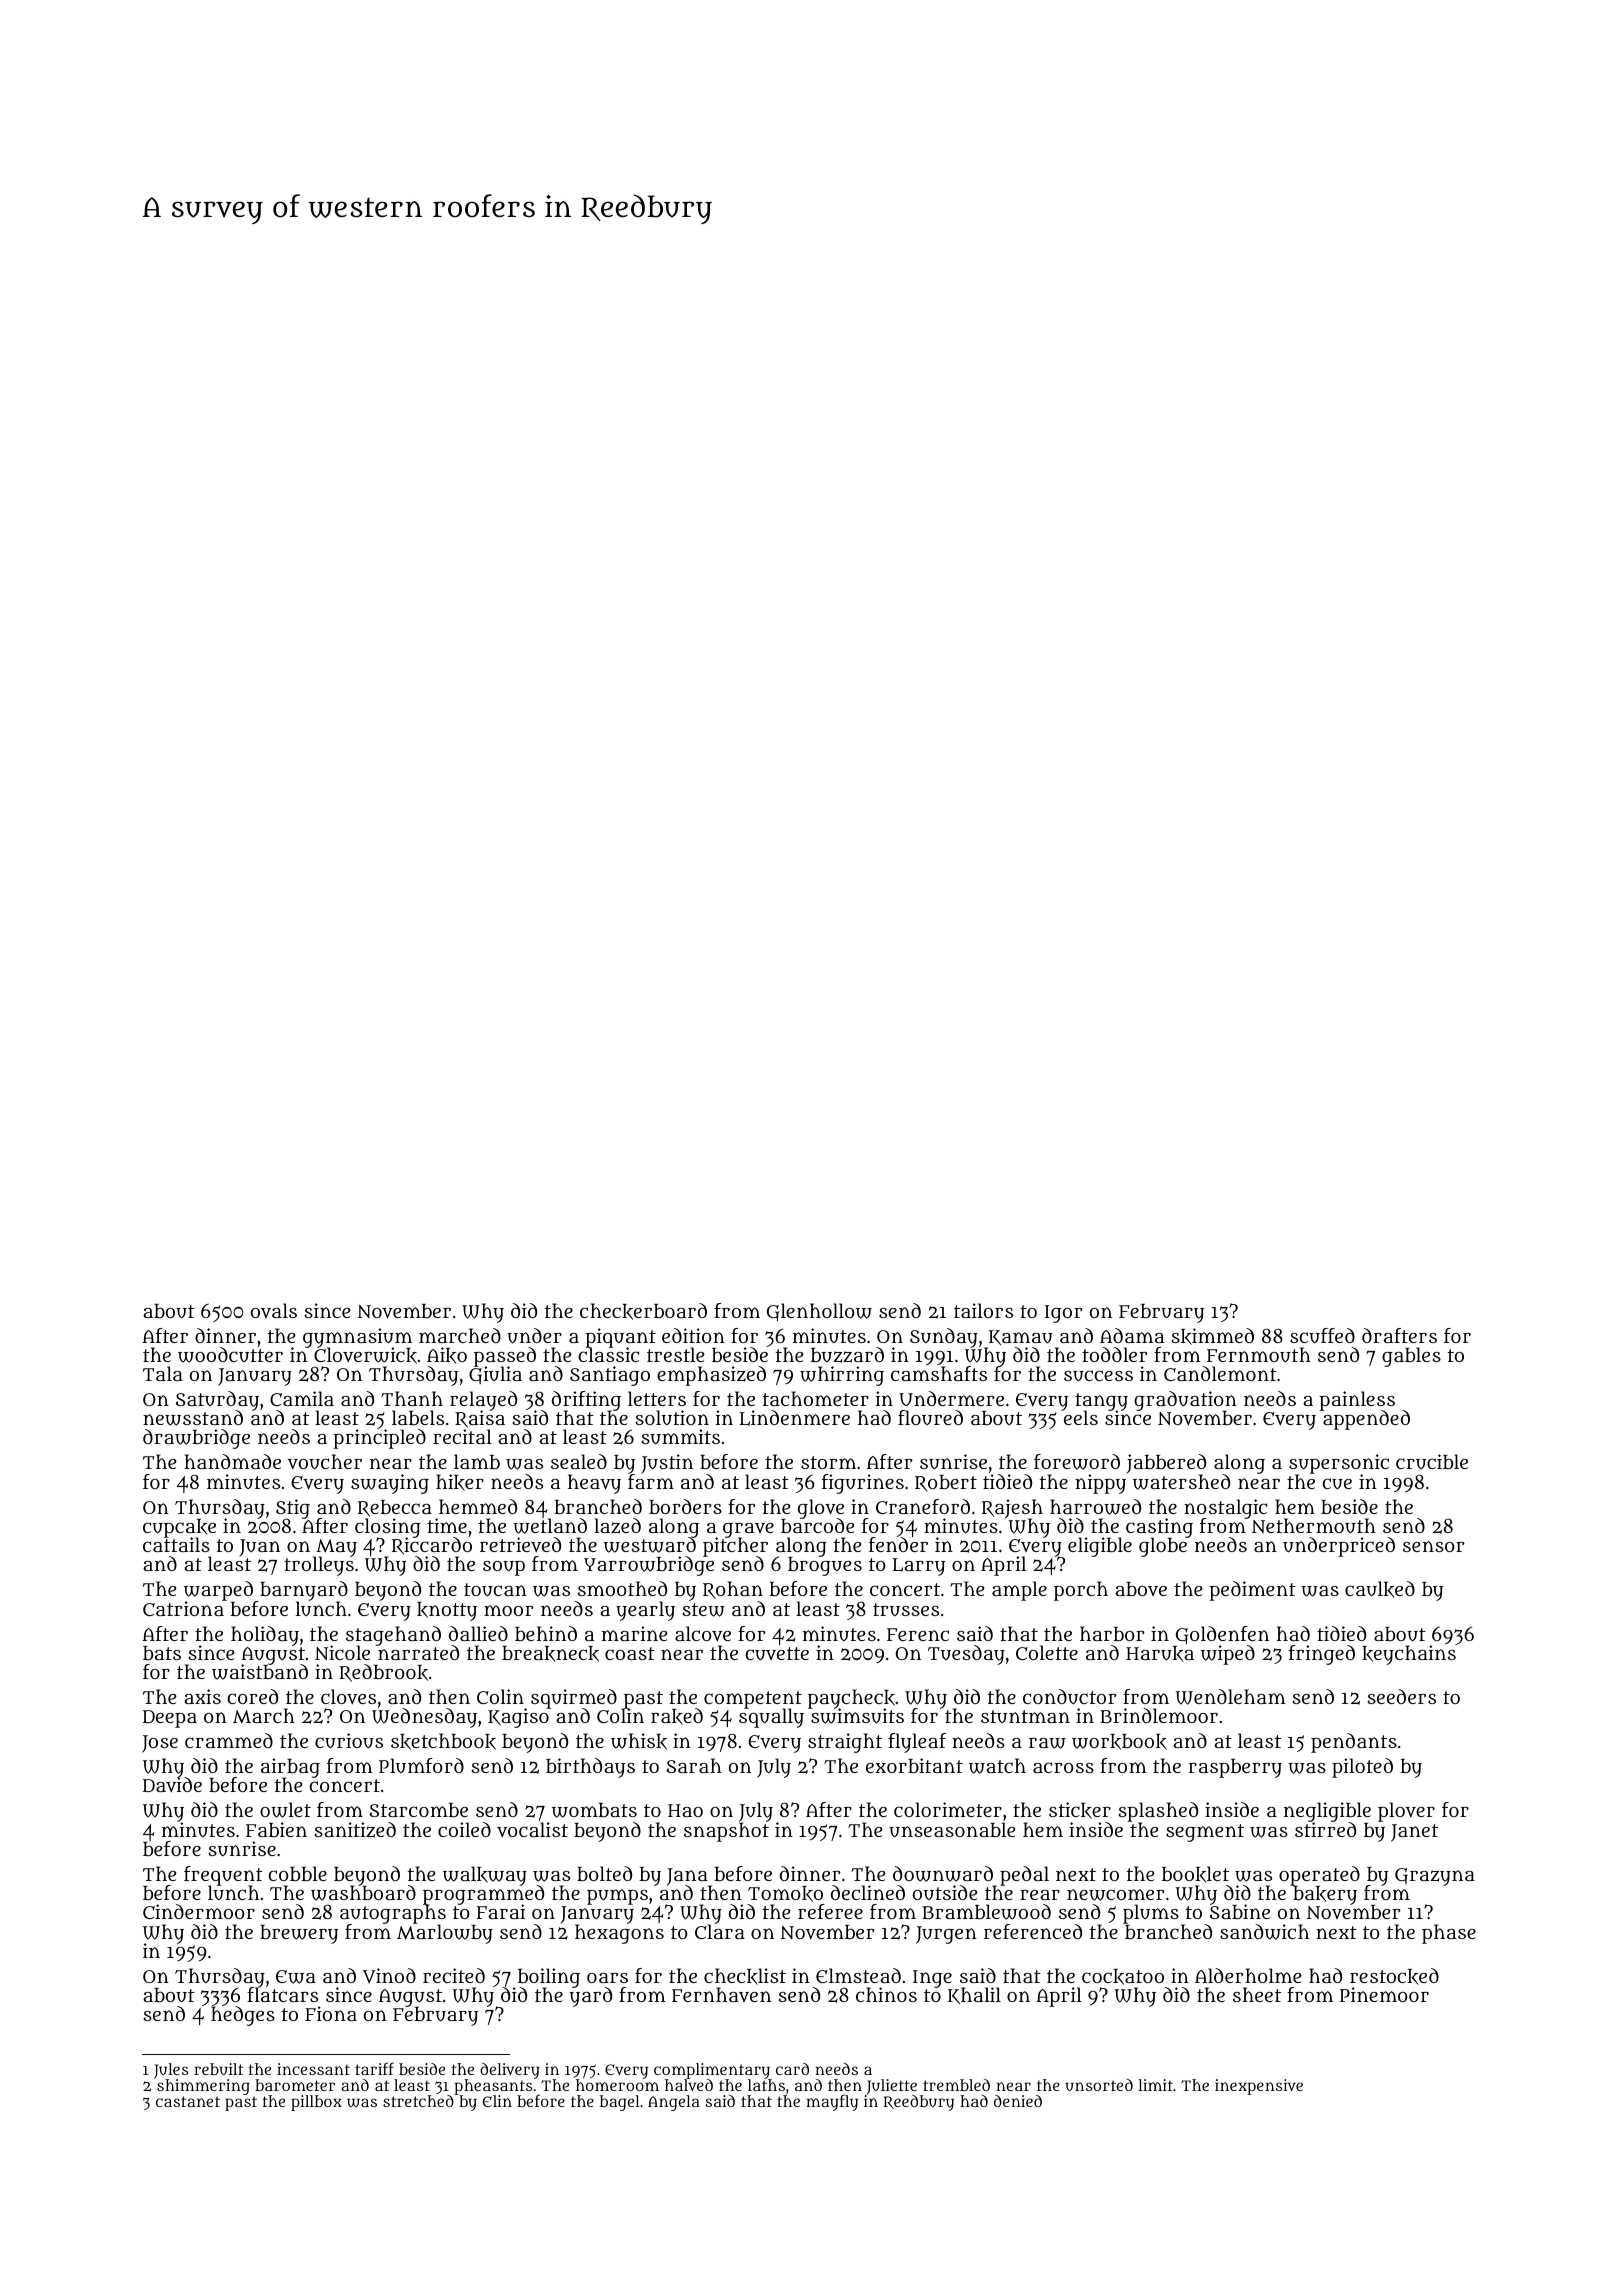 This image has width=1620, height=2292. I want to click on voucher, so click(325, 1462).
